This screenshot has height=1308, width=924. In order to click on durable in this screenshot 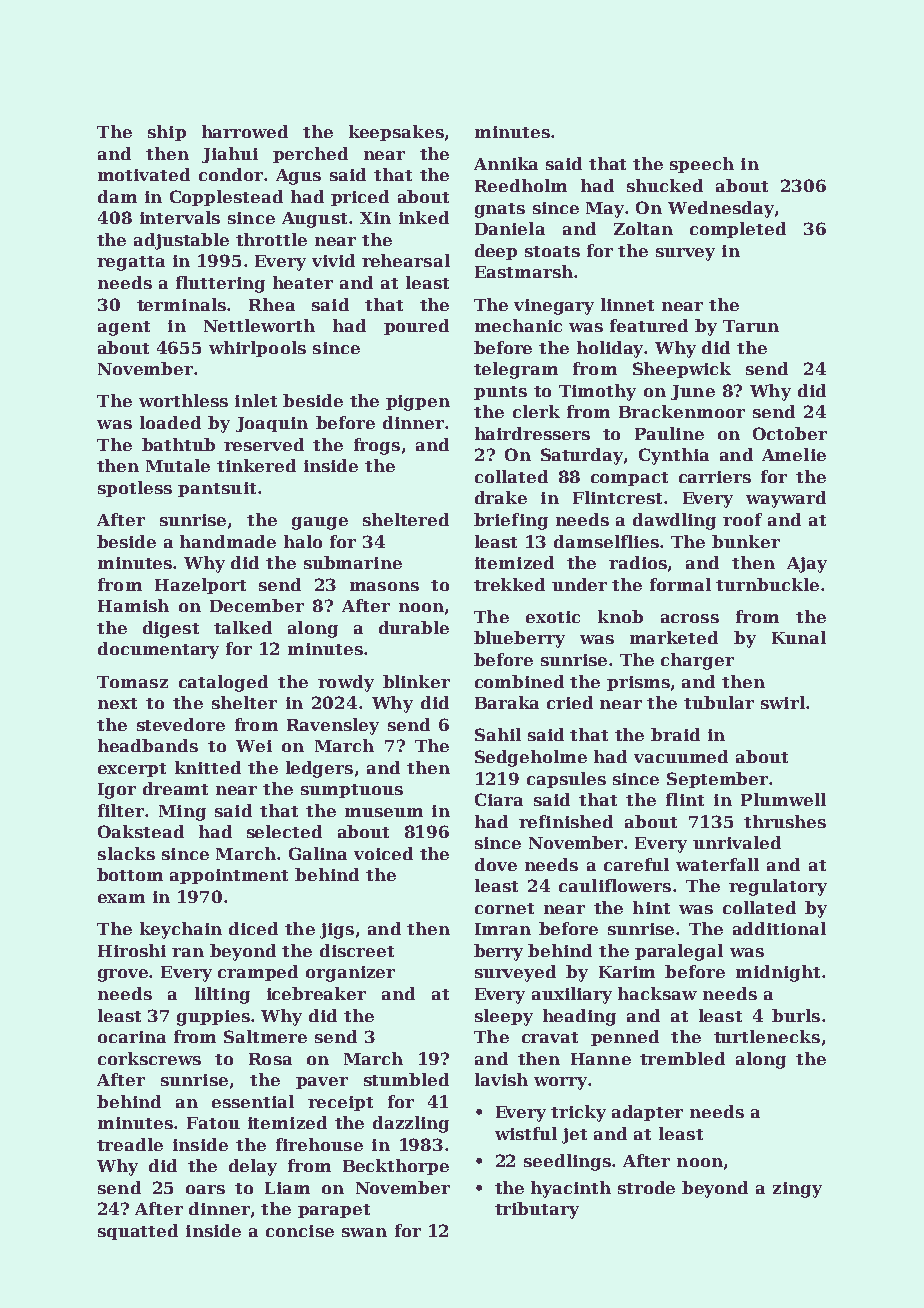, I will do `click(414, 627)`.
